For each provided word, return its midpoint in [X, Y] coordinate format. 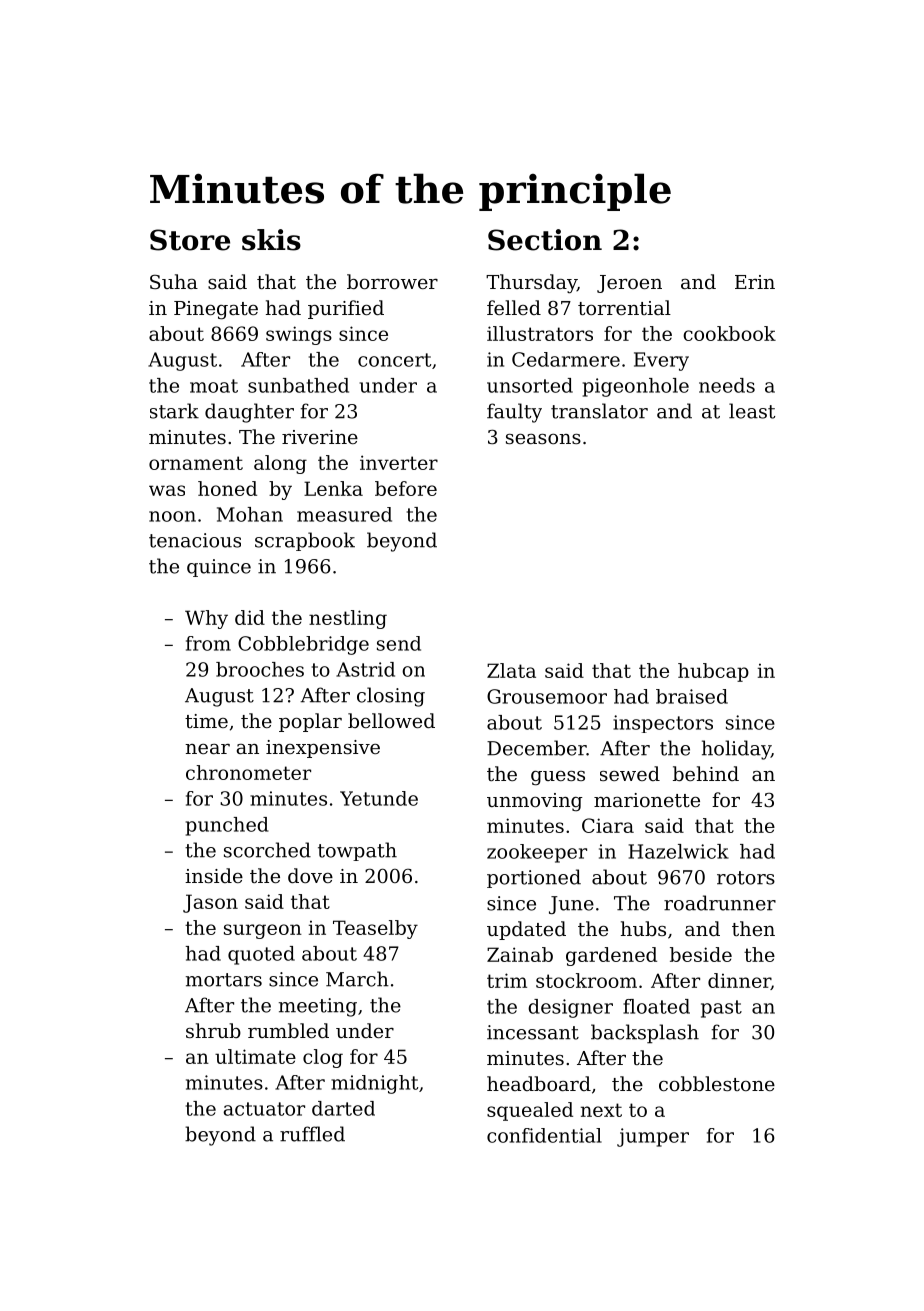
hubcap [713, 672]
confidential [544, 1135]
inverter [399, 462]
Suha [174, 281]
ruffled [312, 1134]
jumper [653, 1137]
